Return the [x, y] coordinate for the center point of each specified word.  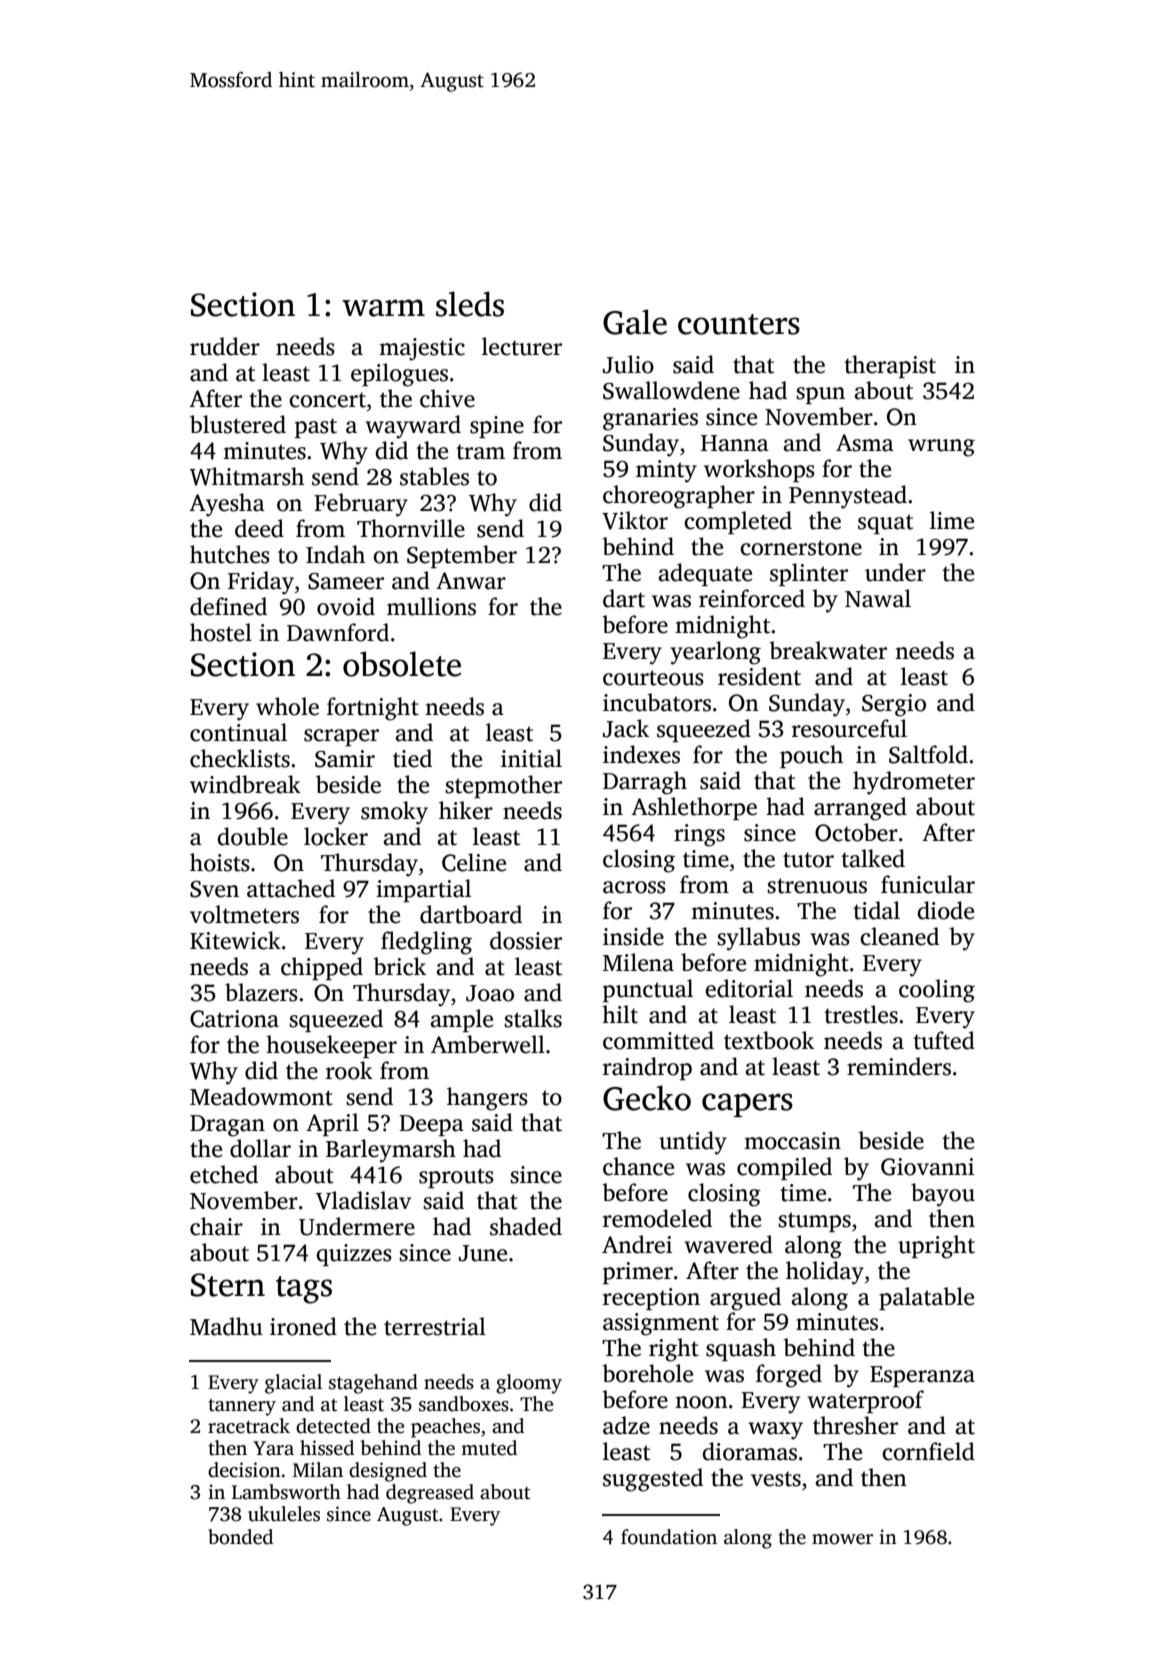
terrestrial [435, 1326]
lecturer [522, 346]
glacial [293, 1384]
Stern [228, 1285]
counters [739, 324]
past [316, 428]
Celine [474, 862]
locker [336, 836]
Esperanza [922, 1376]
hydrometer [914, 783]
